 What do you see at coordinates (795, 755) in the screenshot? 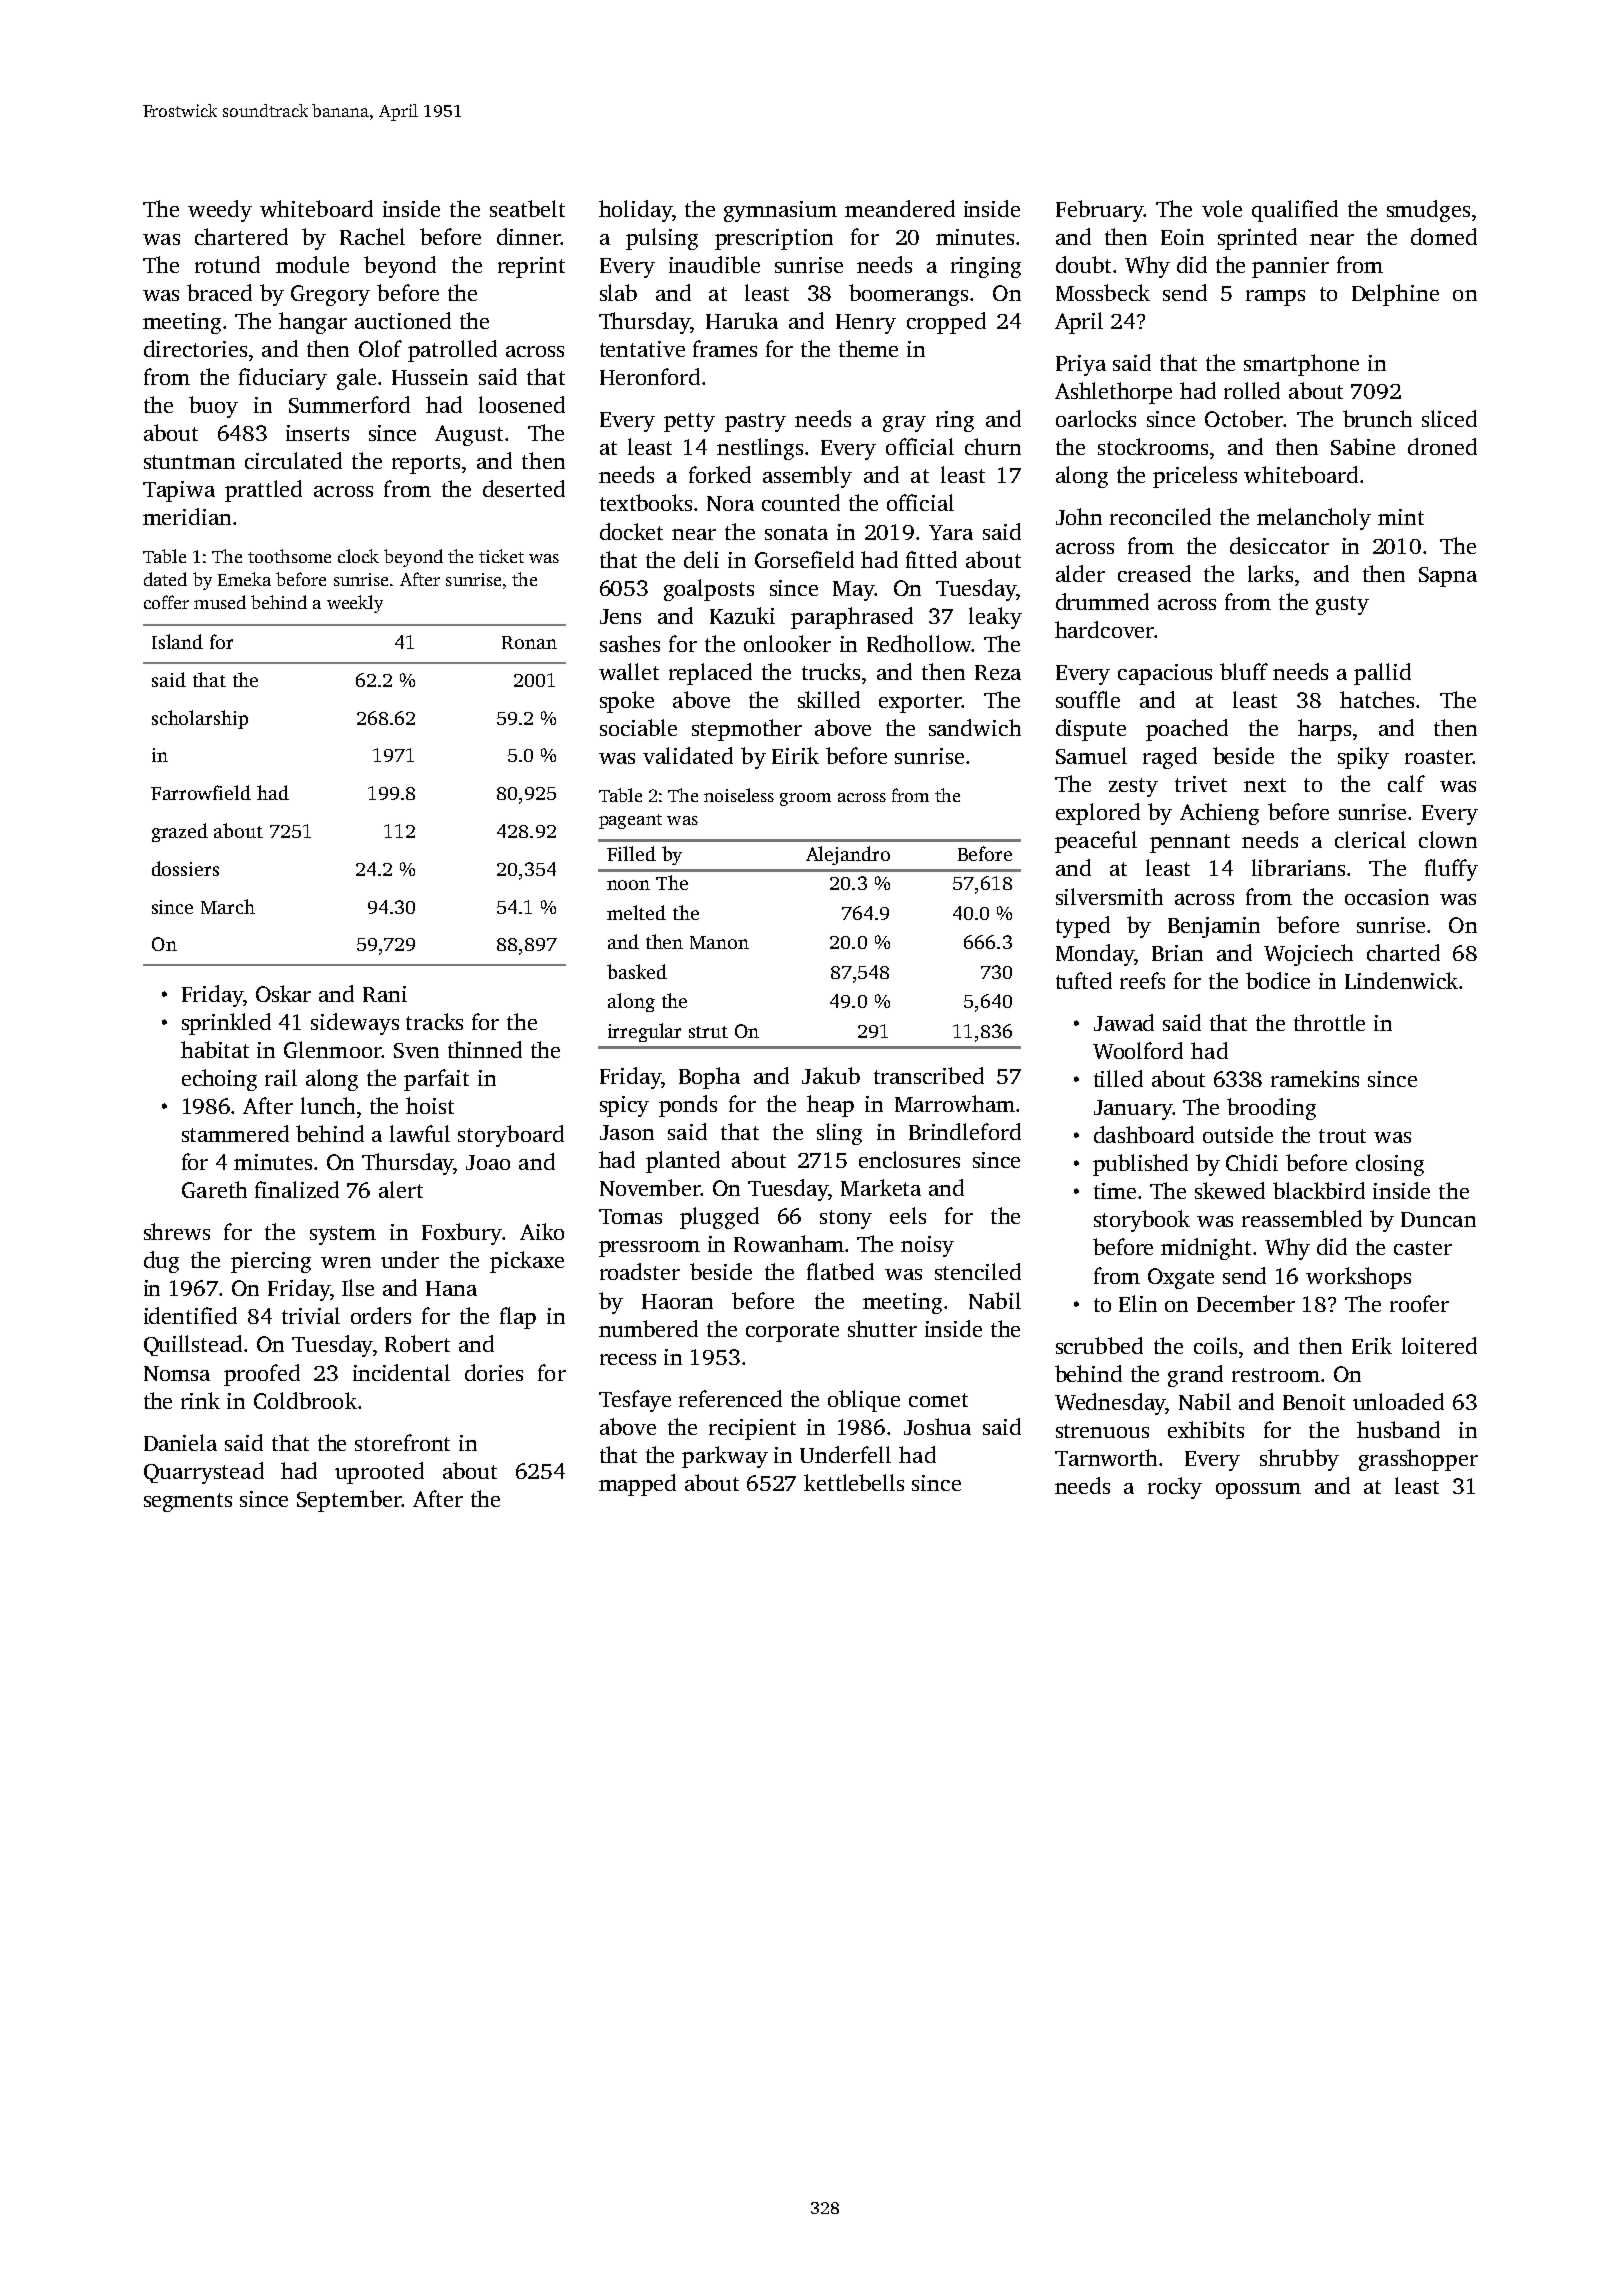
I see `Eirik` at bounding box center [795, 755].
